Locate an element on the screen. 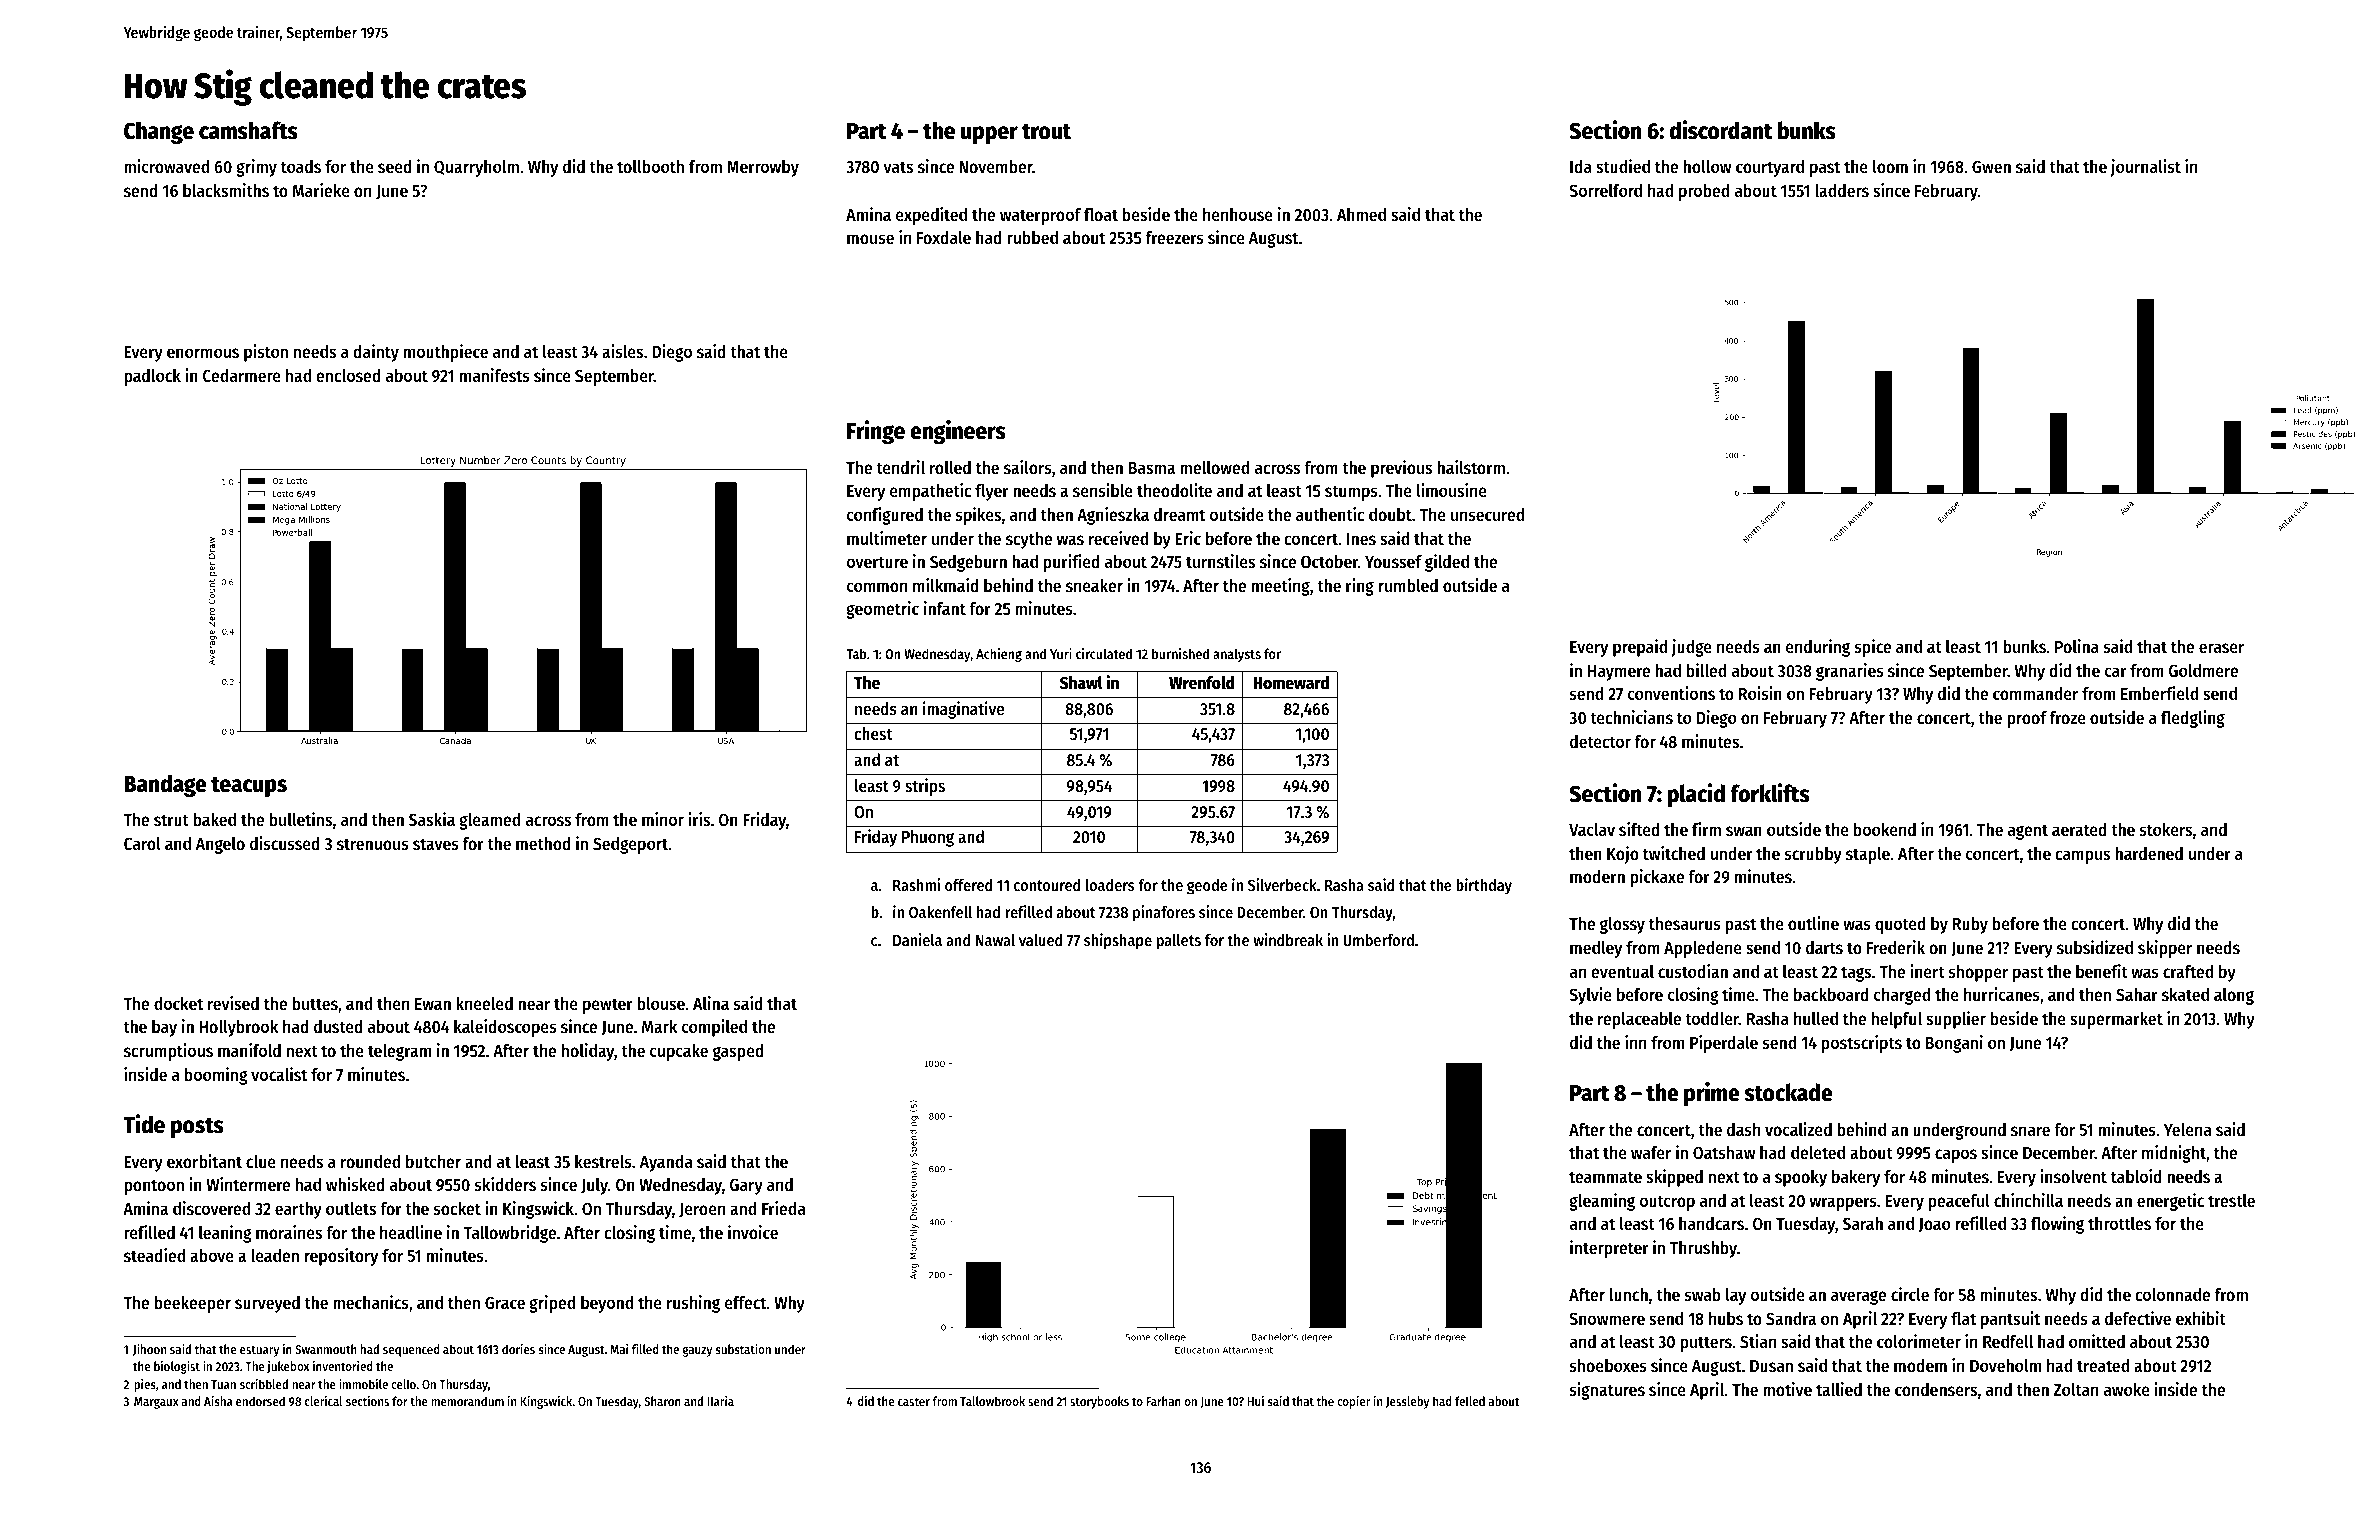 Image resolution: width=2380 pixels, height=1540 pixels. Bandage is located at coordinates (165, 785).
